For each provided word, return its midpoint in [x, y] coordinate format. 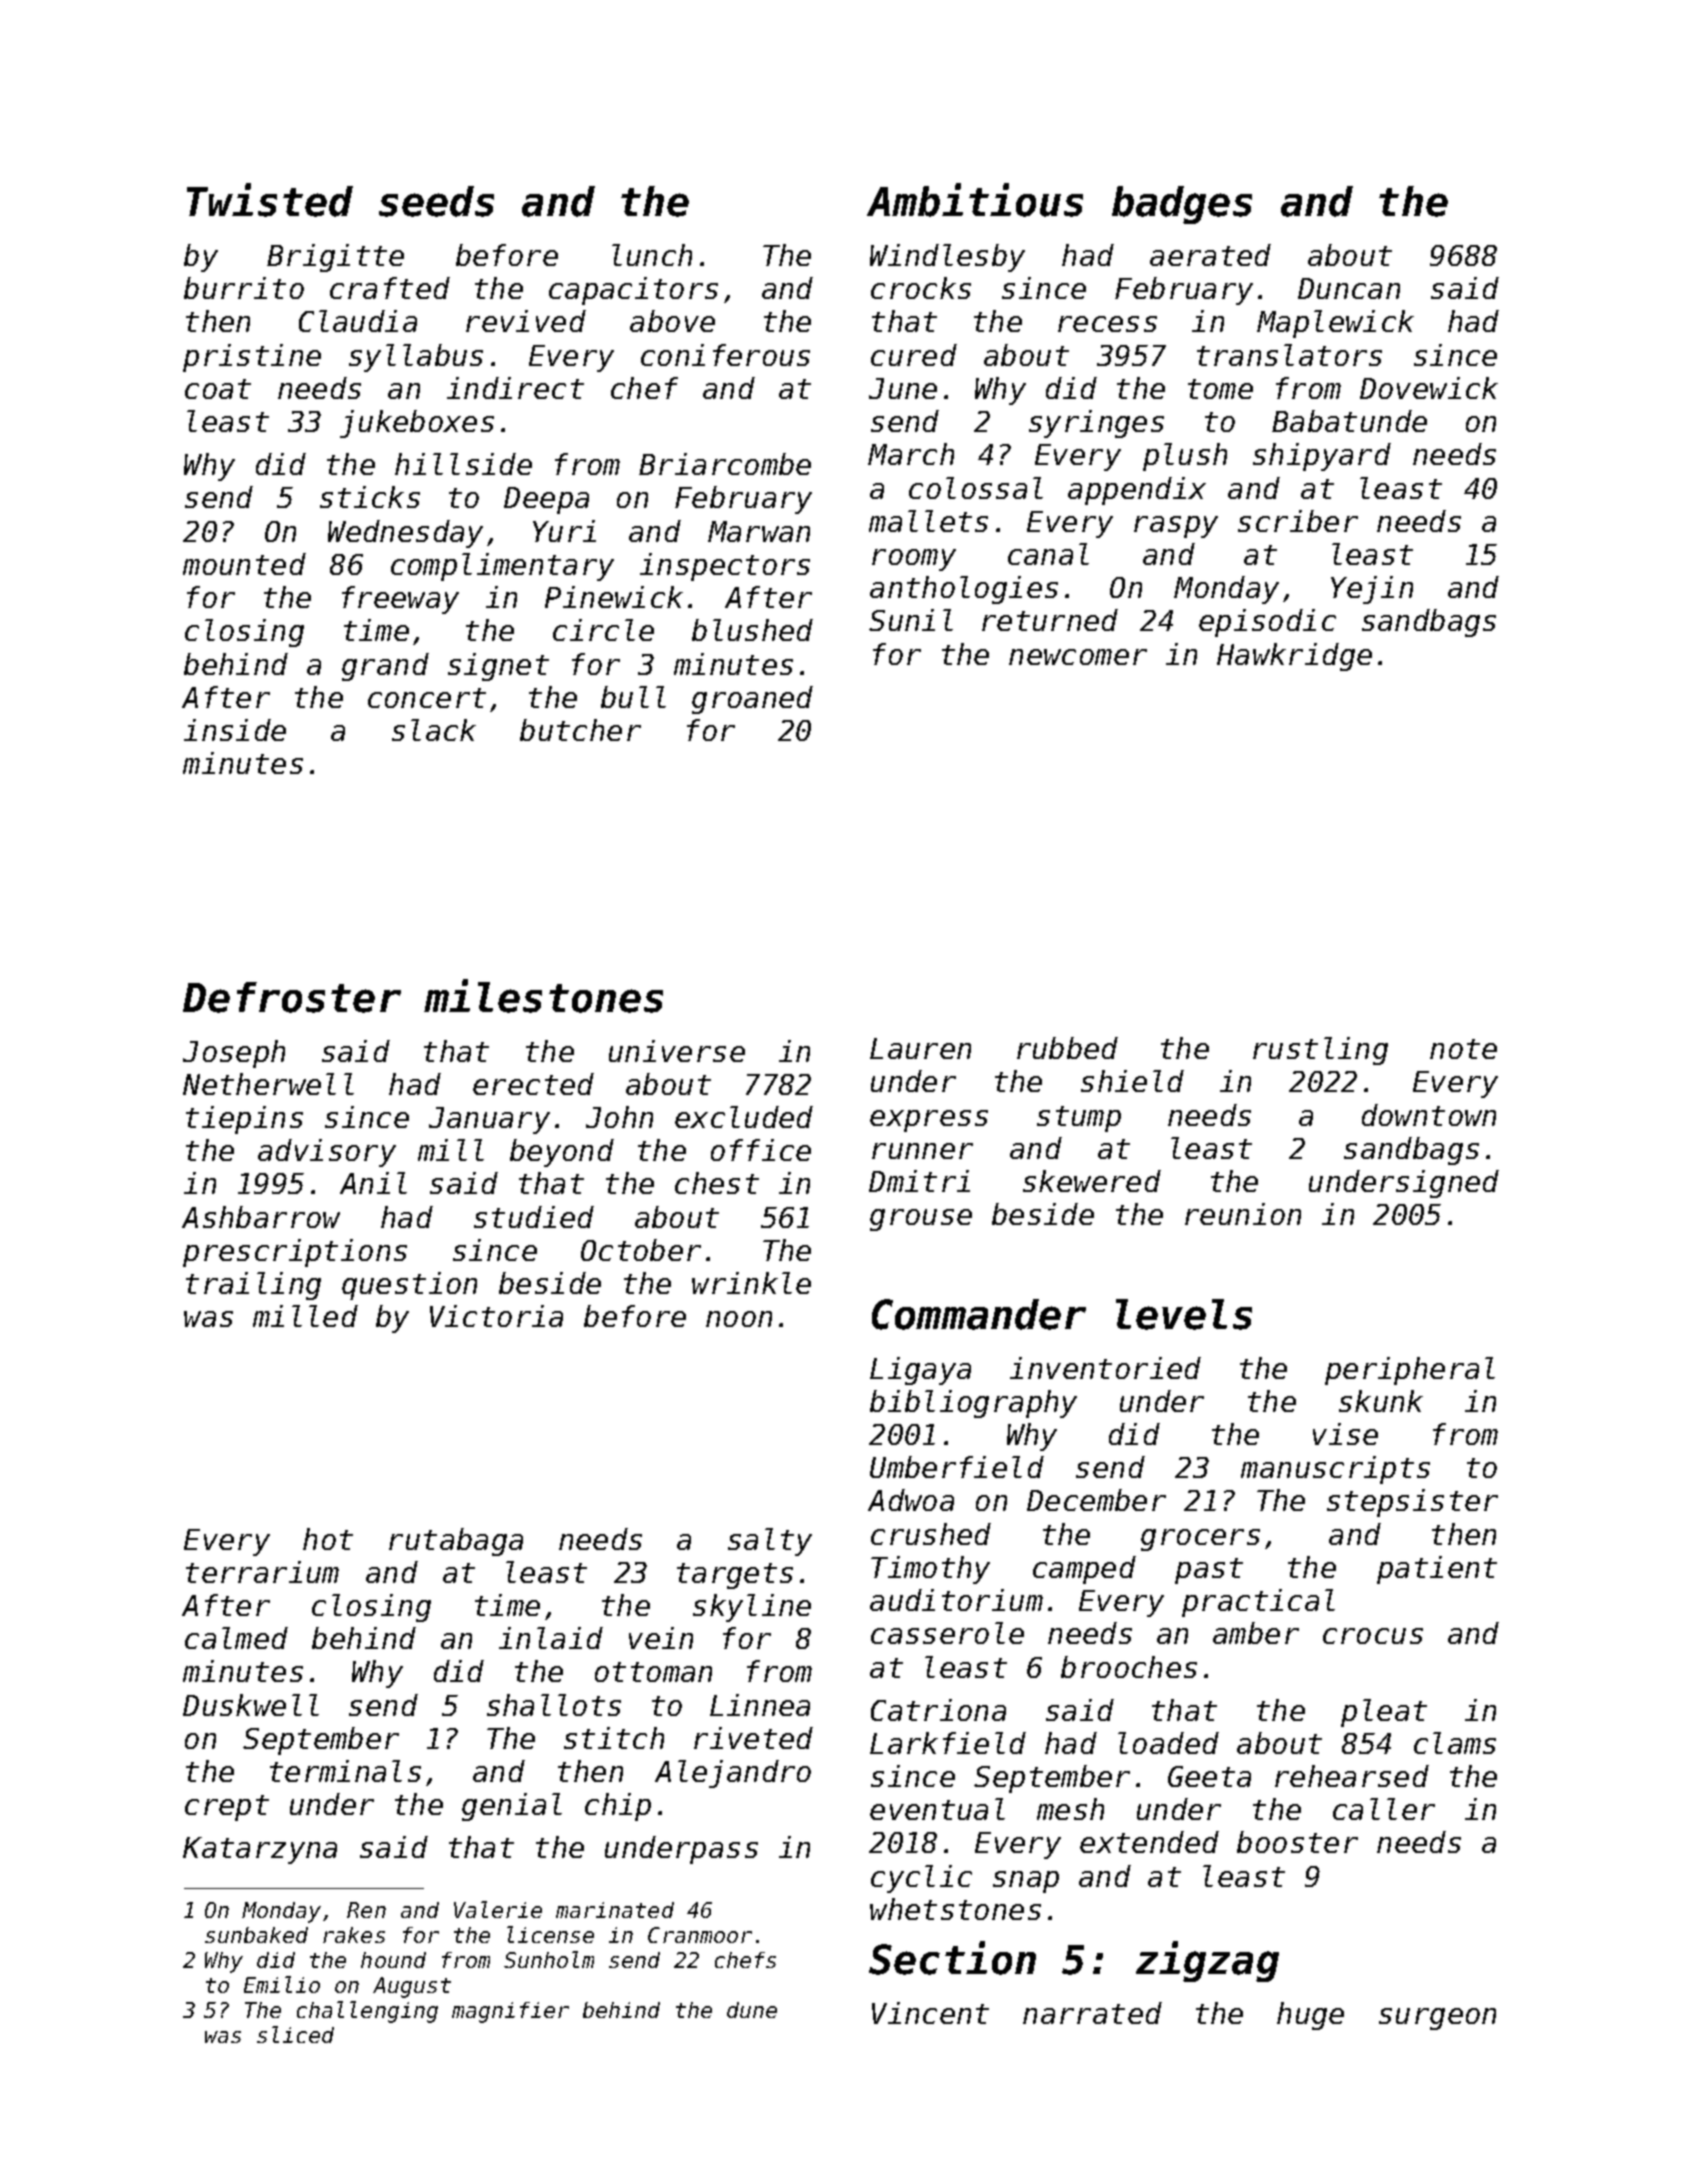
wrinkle [751, 1283]
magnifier [510, 2012]
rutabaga [456, 1542]
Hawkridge [1294, 657]
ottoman [653, 1672]
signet [498, 667]
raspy [1176, 527]
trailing [253, 1286]
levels [1184, 1314]
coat [218, 389]
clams [1455, 1743]
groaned [752, 700]
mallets [928, 521]
